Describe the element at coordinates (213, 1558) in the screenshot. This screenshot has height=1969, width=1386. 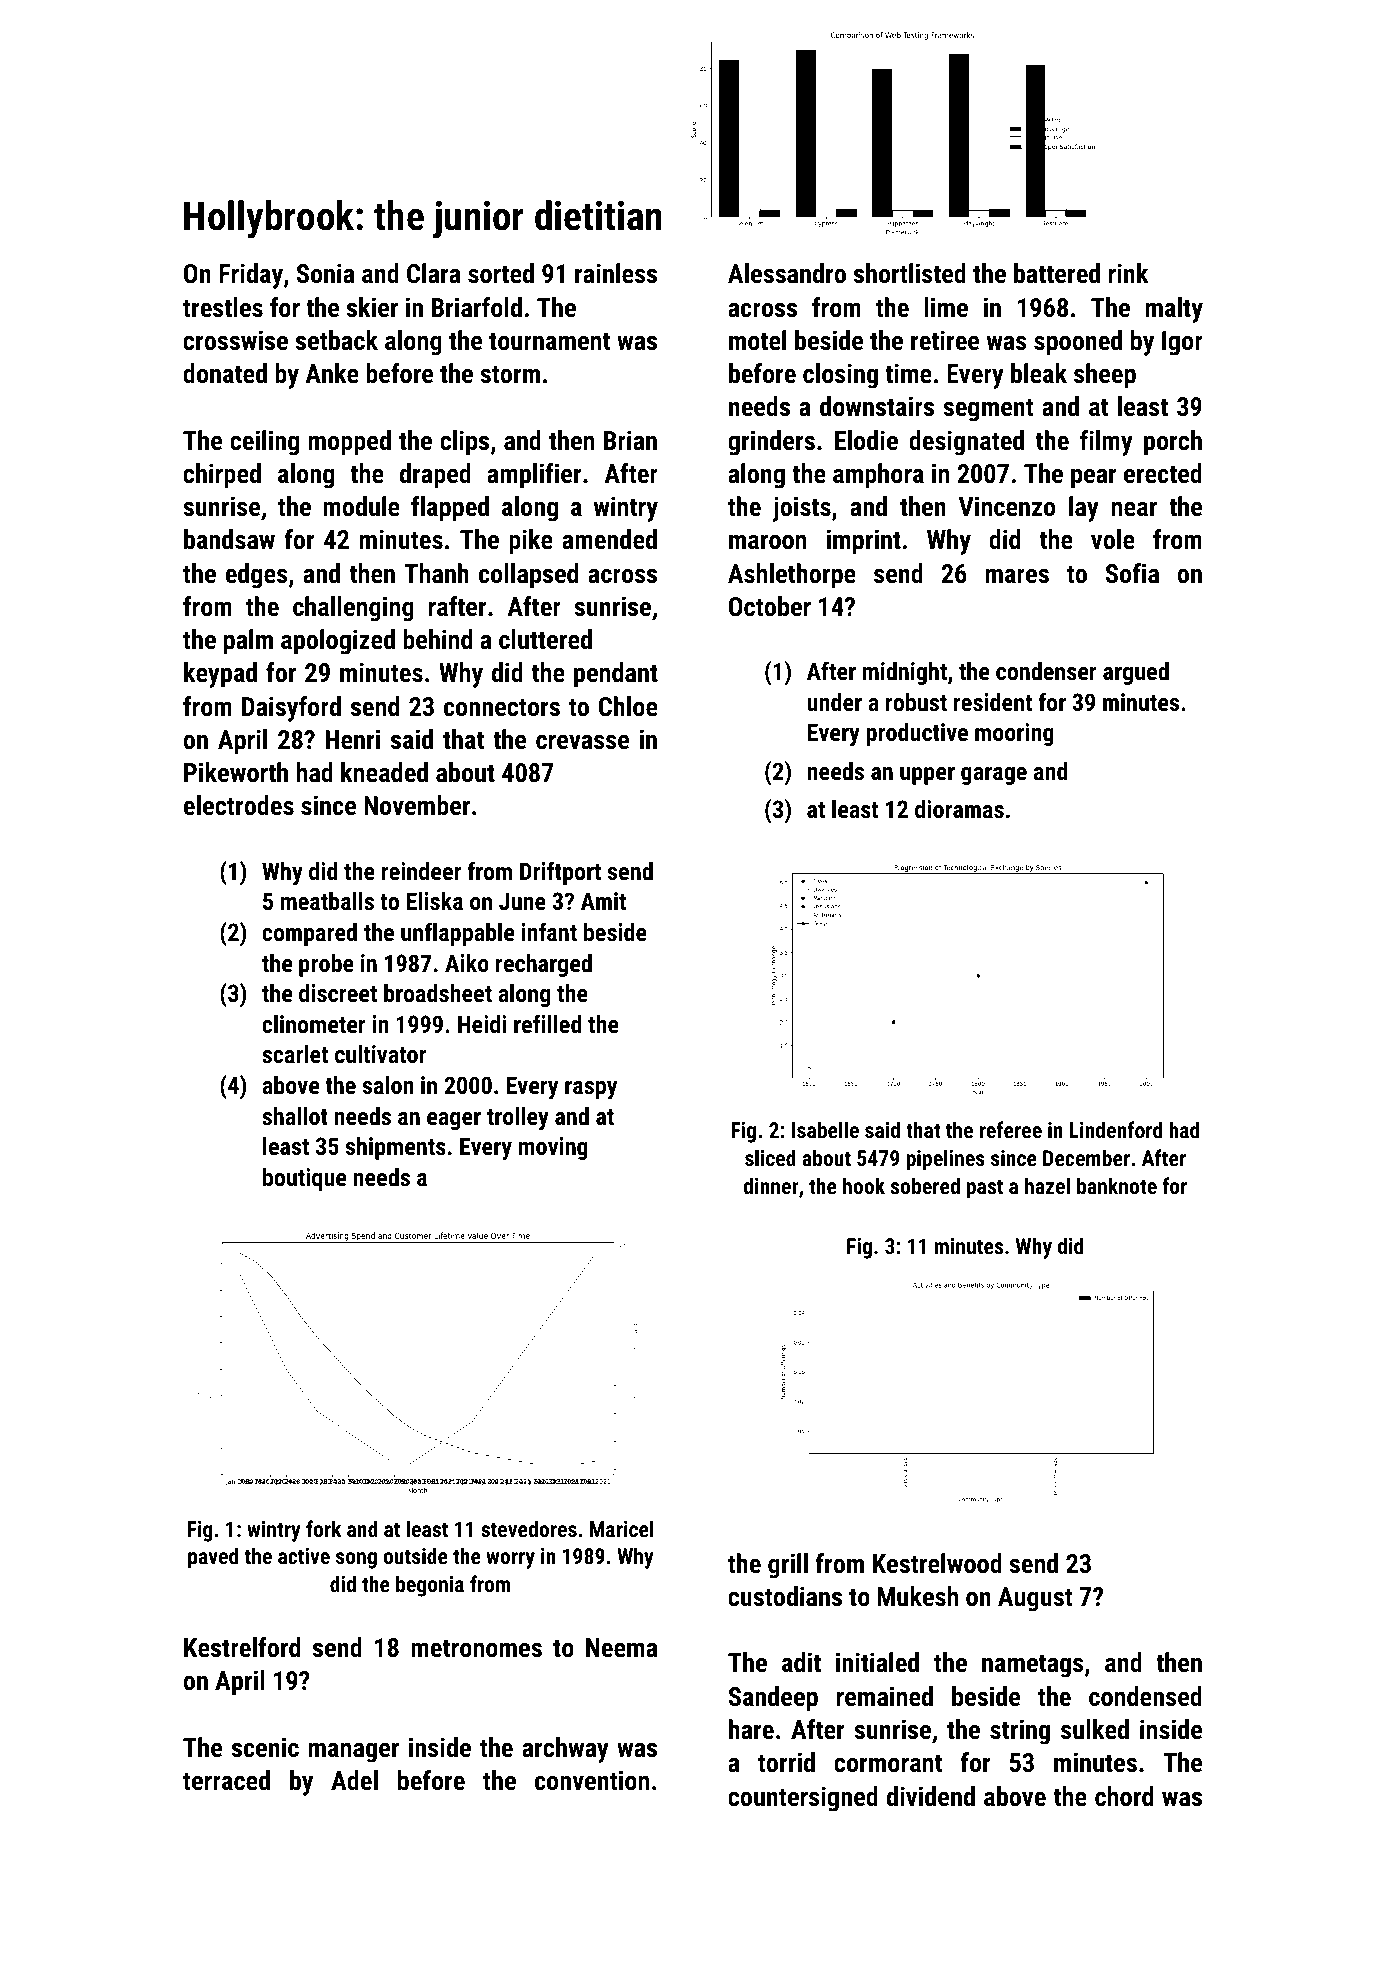
I see `paved` at that location.
